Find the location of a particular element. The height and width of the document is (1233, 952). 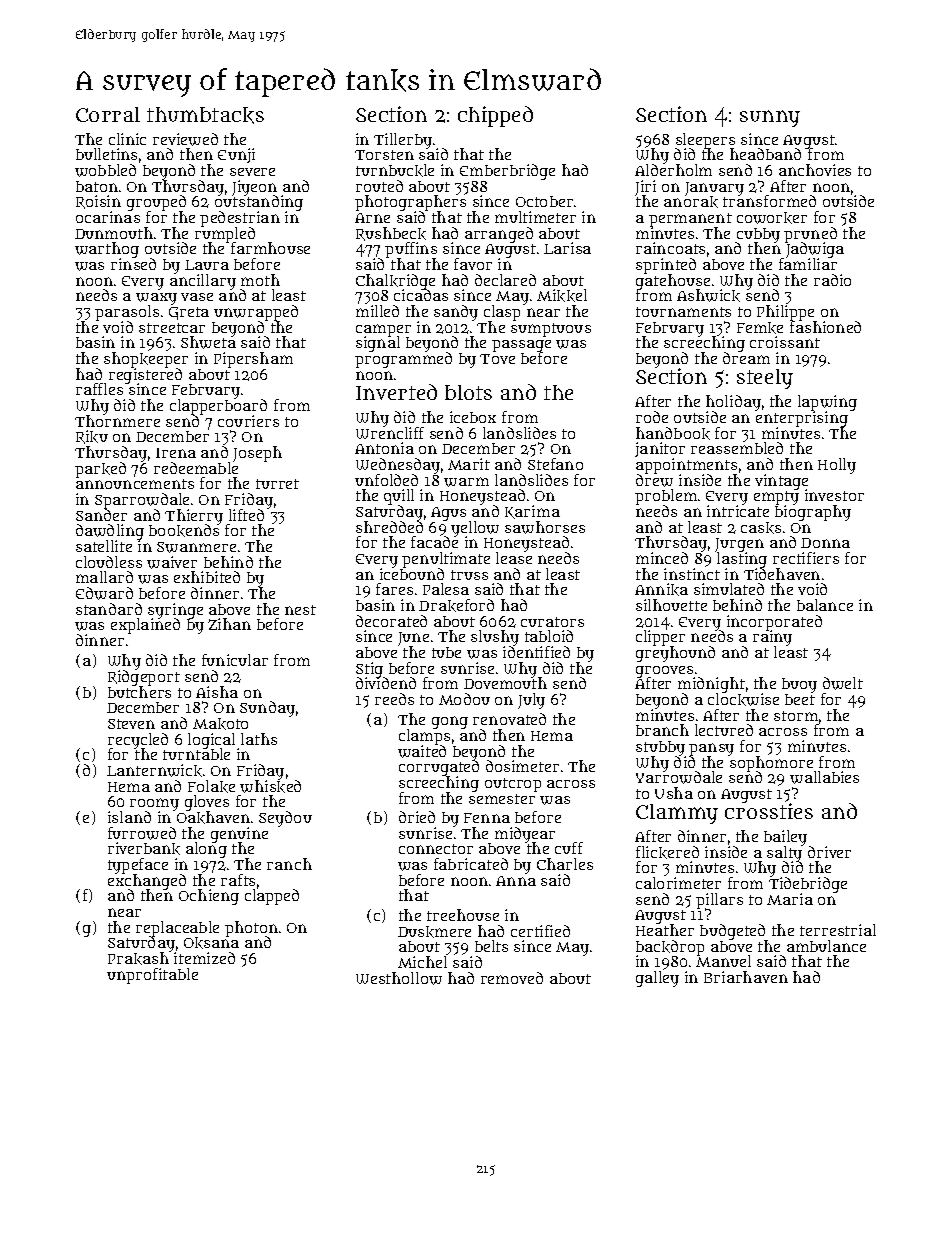

Torsten is located at coordinates (384, 155).
